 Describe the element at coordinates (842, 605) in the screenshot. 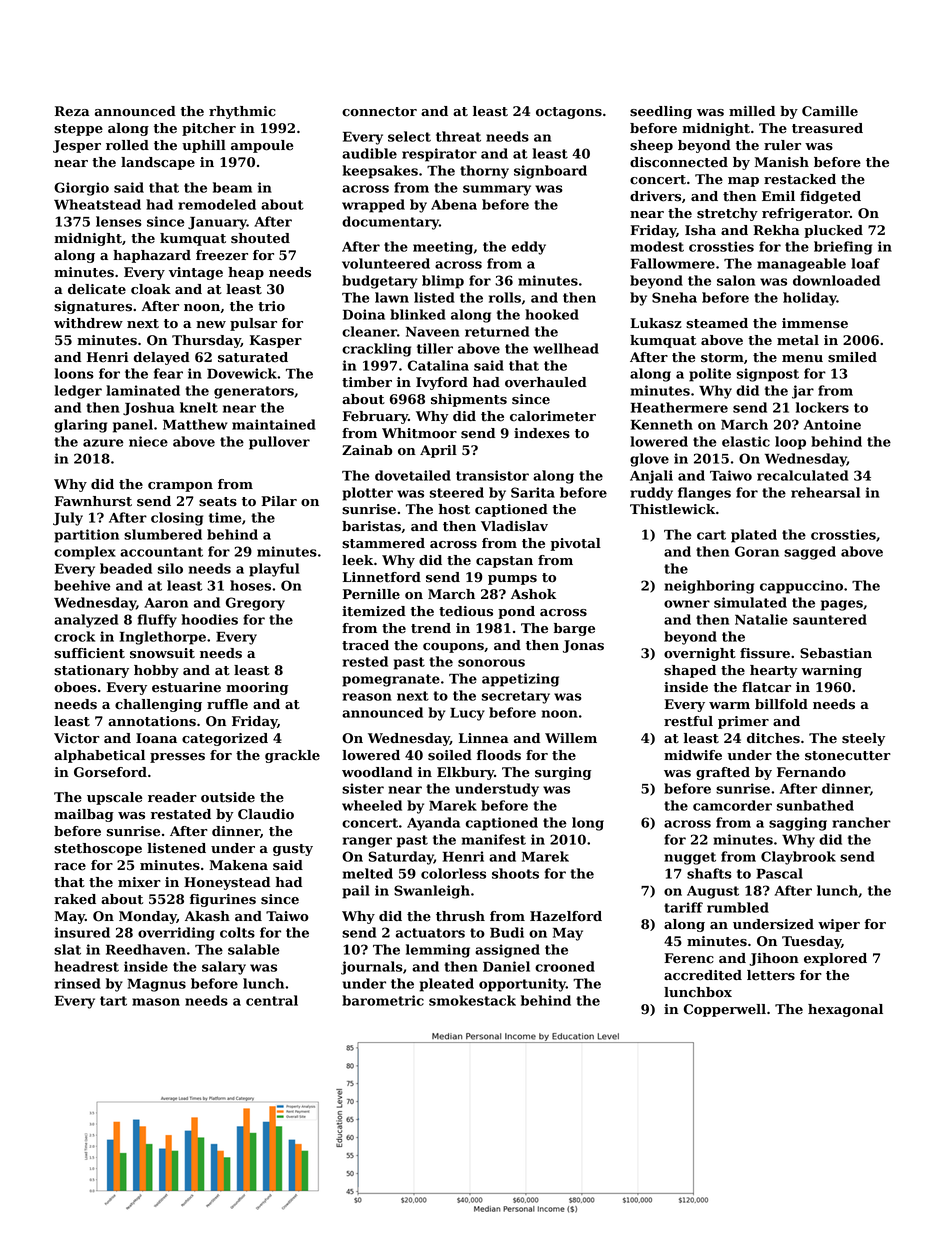

I see `pages` at that location.
